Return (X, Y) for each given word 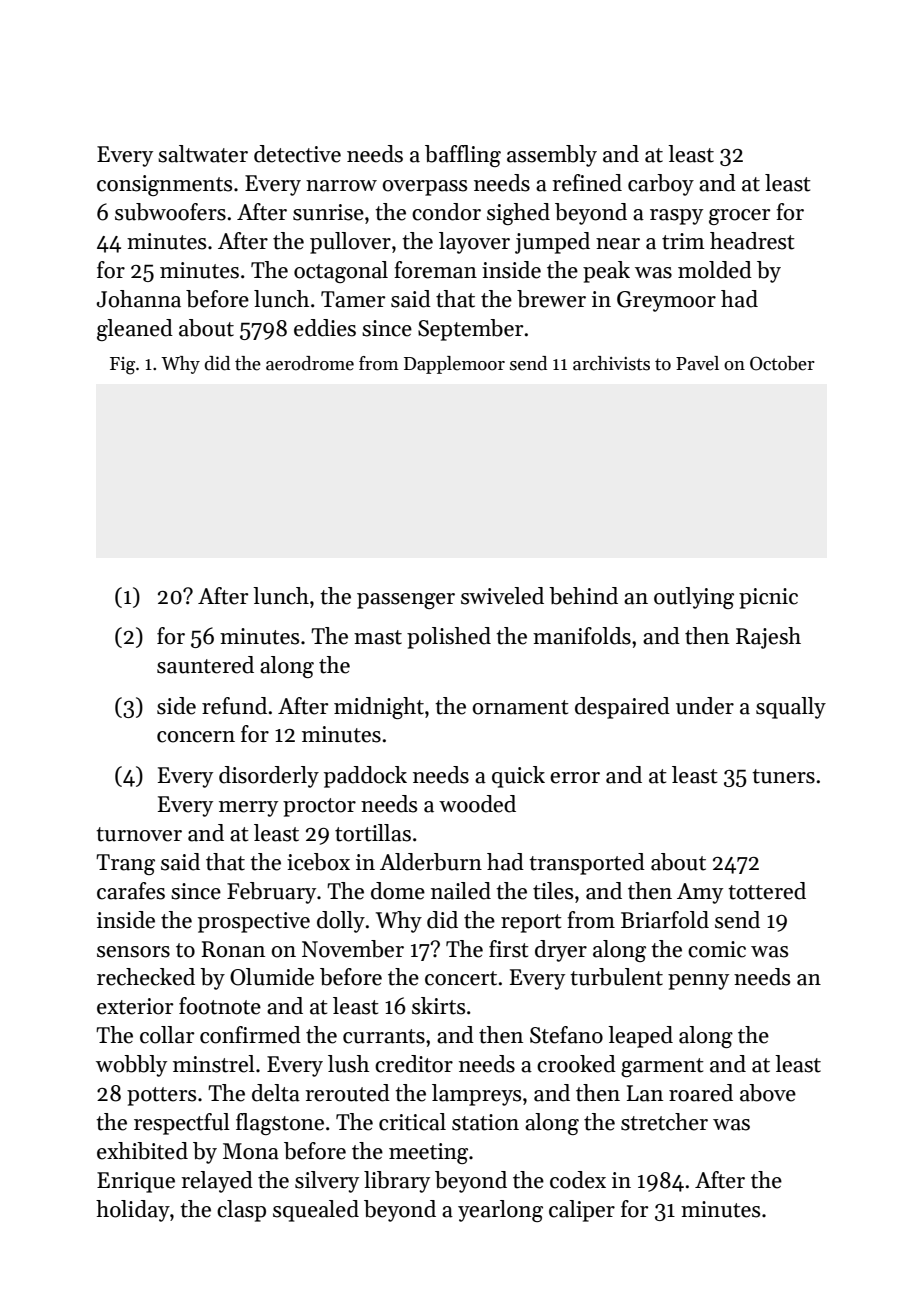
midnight (379, 708)
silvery (327, 1182)
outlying (694, 598)
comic (717, 949)
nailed (461, 891)
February (271, 893)
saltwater (203, 154)
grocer (740, 217)
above (768, 1093)
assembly (552, 156)
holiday (133, 1211)
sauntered (205, 665)
